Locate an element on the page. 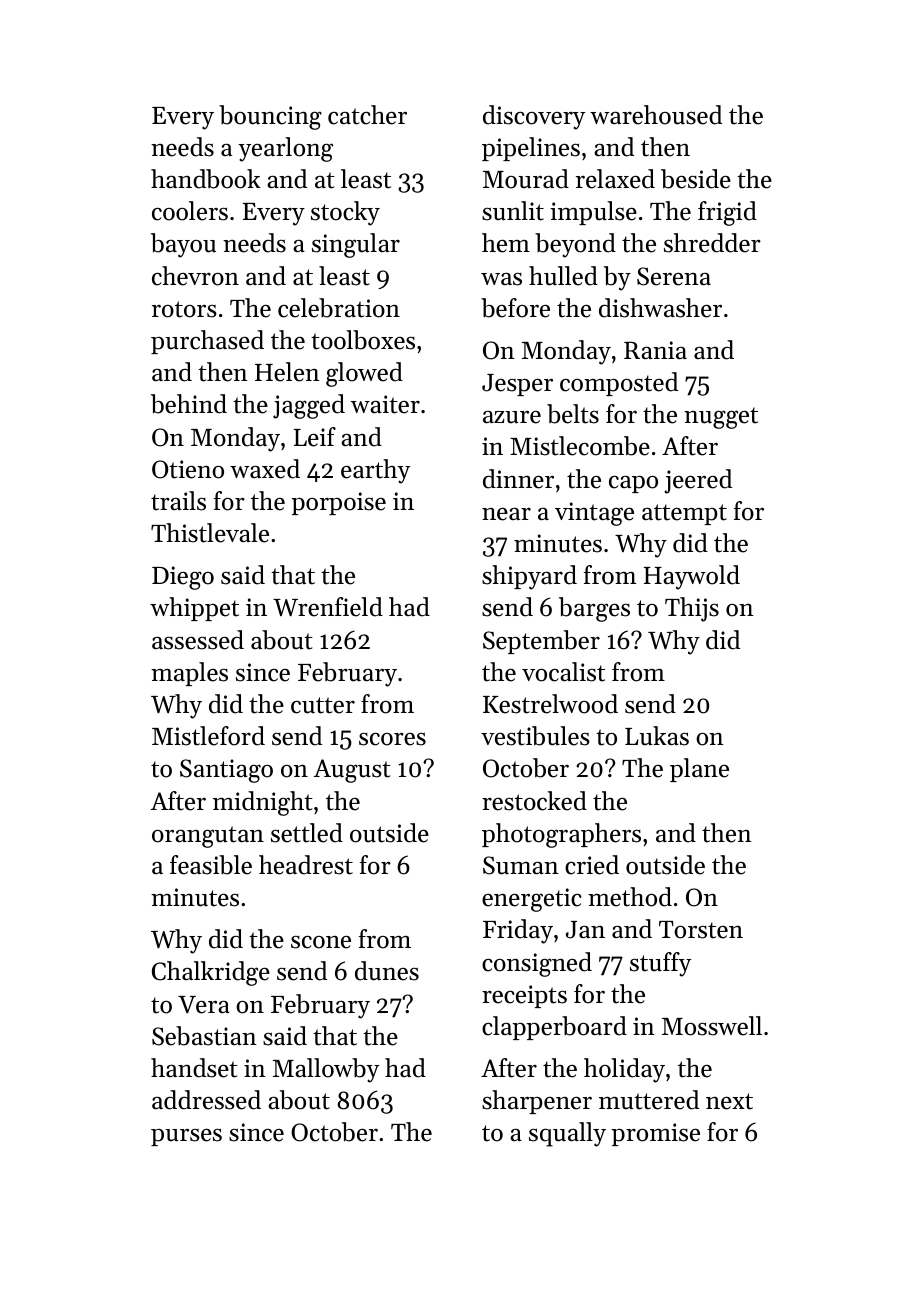  vestibules is located at coordinates (535, 736).
